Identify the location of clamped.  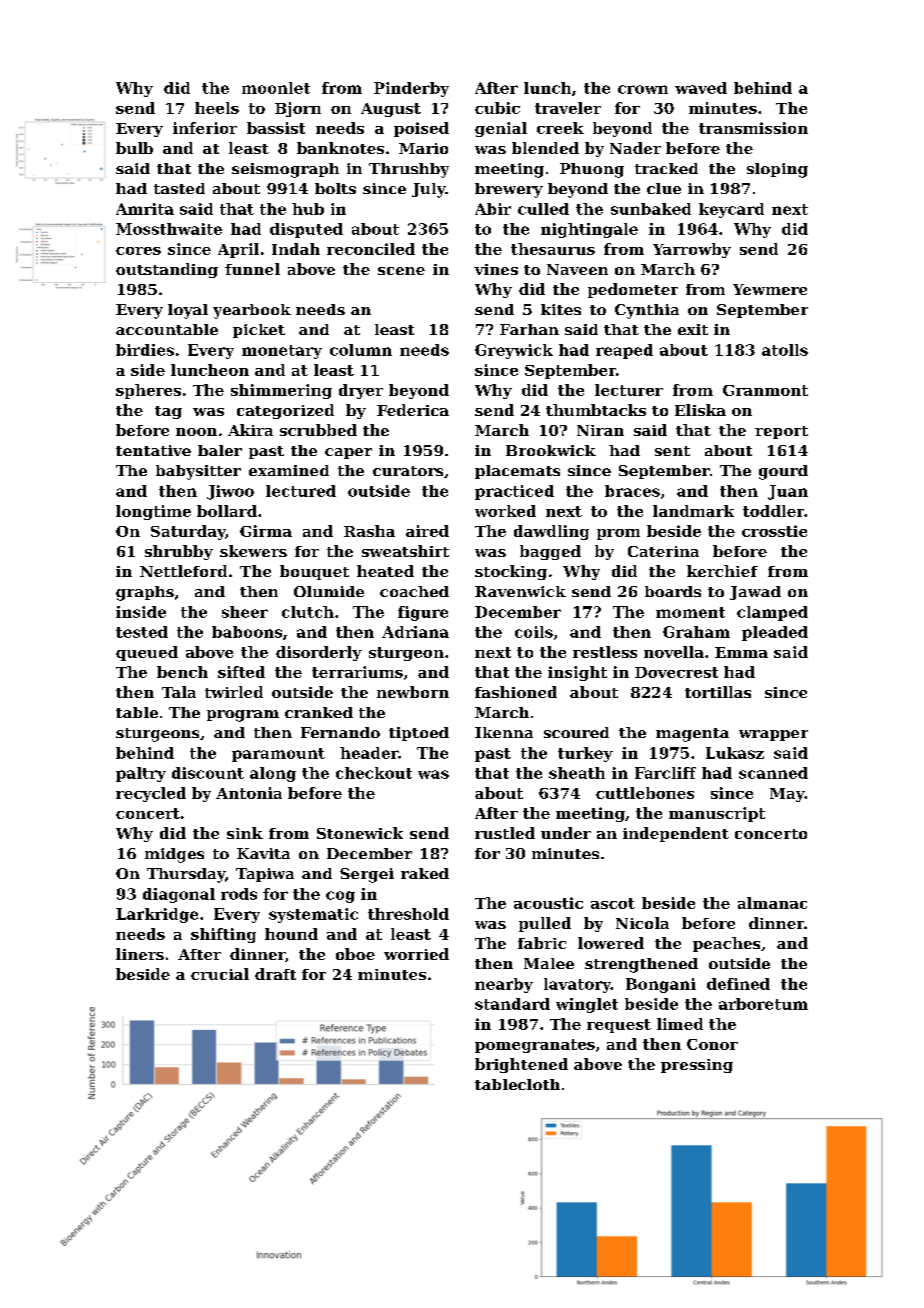
(772, 613).
